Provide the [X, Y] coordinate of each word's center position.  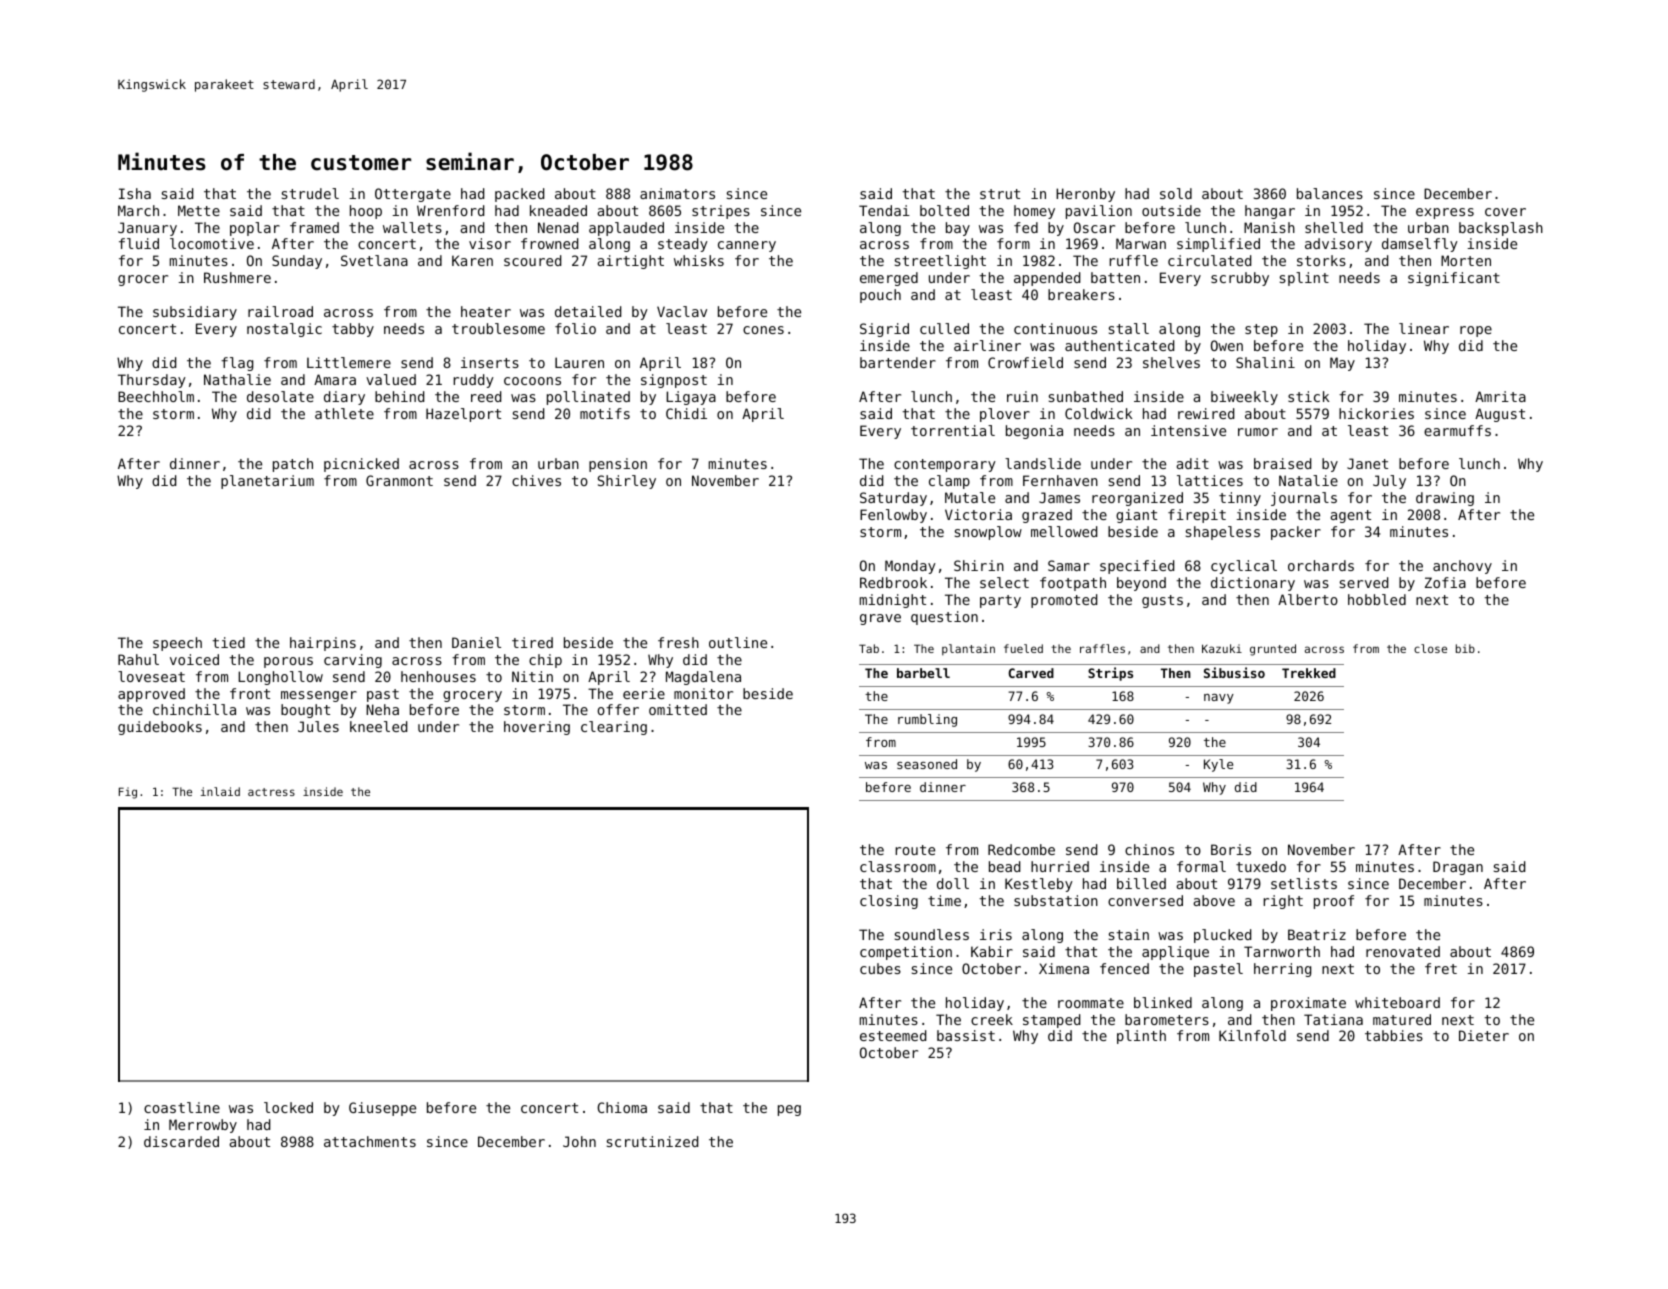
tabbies [1394, 1035]
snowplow [988, 533]
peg [789, 1110]
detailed [588, 311]
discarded [181, 1141]
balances [1330, 193]
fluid [139, 243]
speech [177, 644]
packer [1296, 533]
